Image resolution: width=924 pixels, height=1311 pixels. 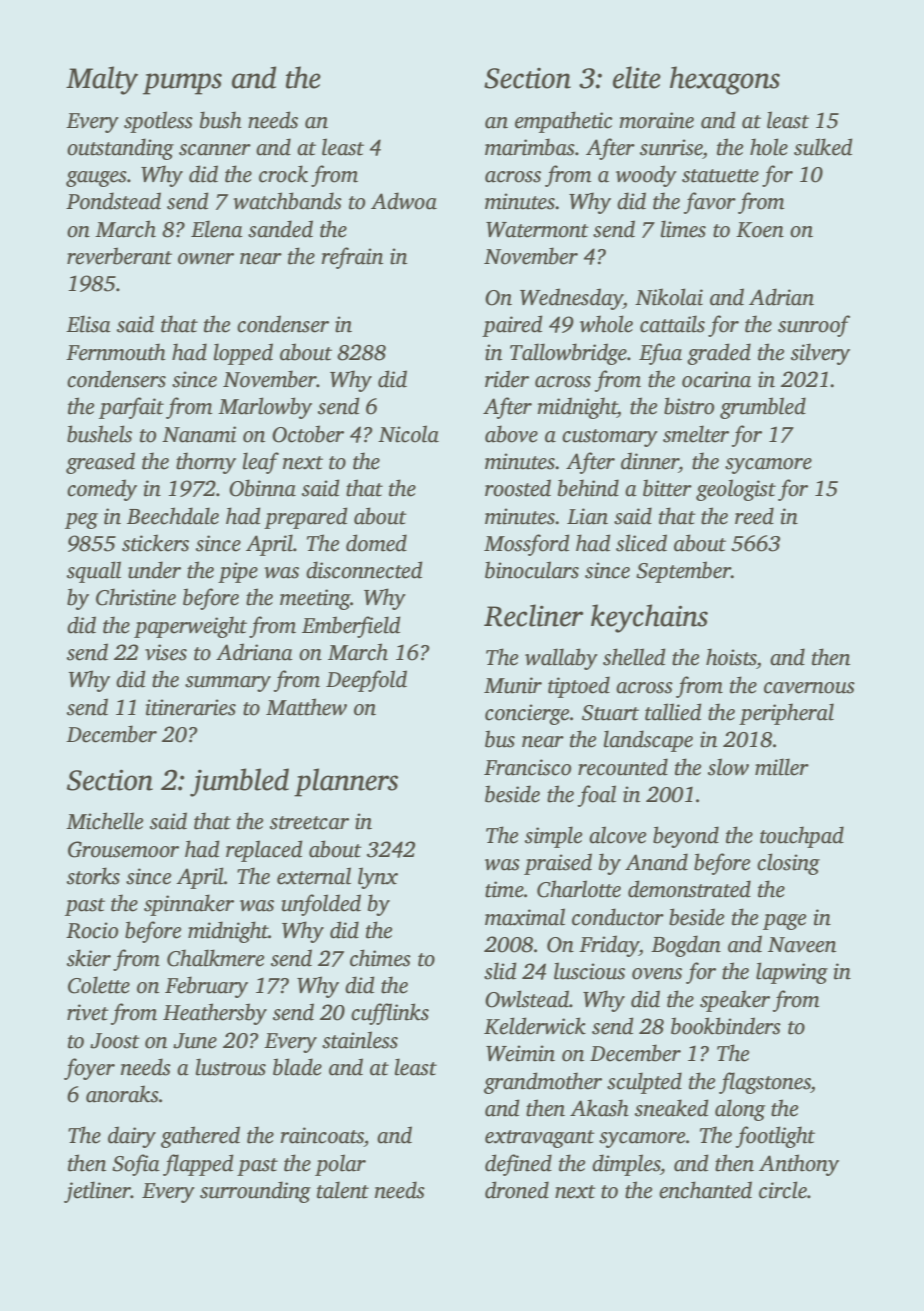 What do you see at coordinates (155, 543) in the page?
I see `stickers` at bounding box center [155, 543].
